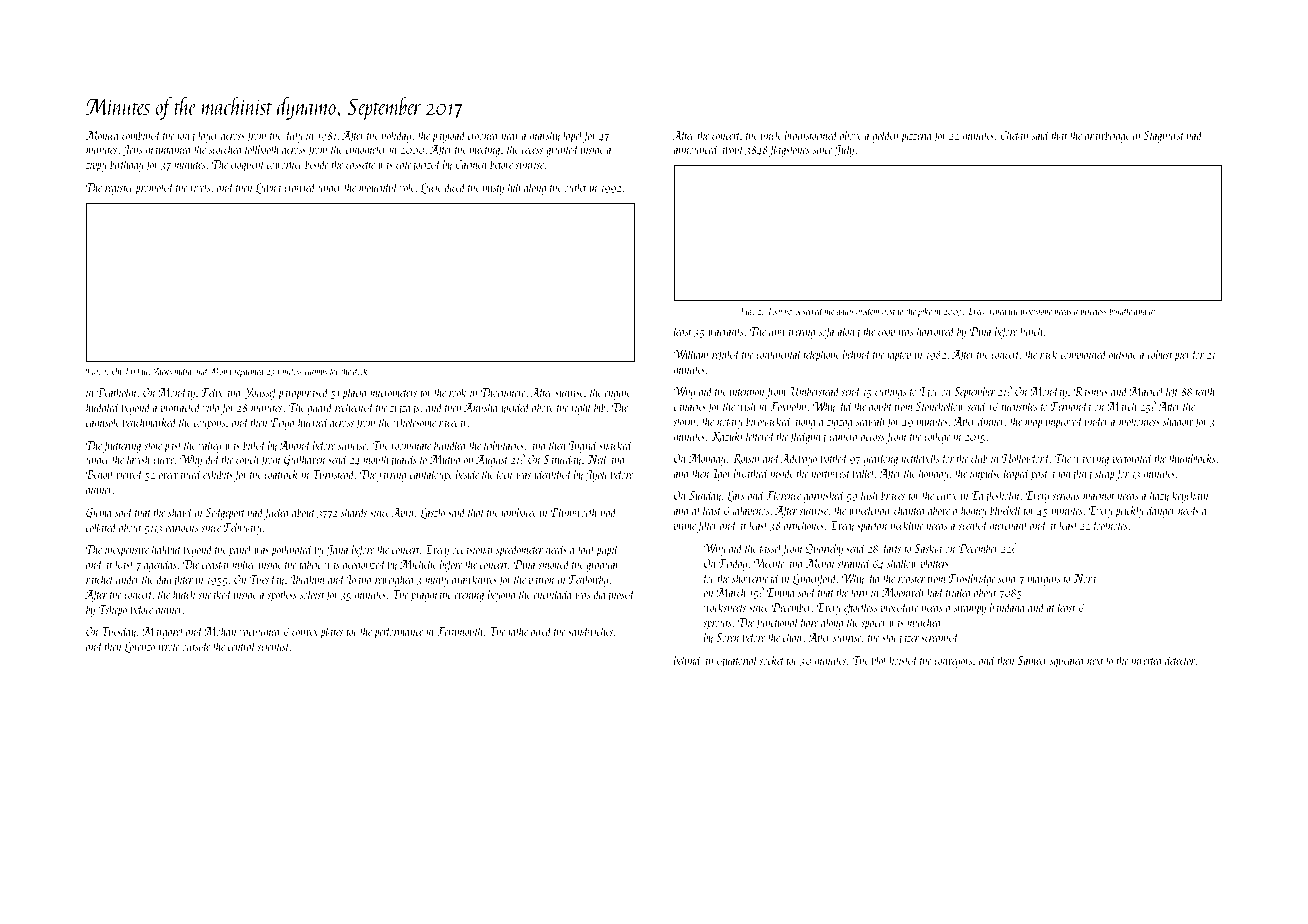 This page has width=1308, height=924. Describe the element at coordinates (140, 648) in the page. I see `Lorenzo` at that location.
